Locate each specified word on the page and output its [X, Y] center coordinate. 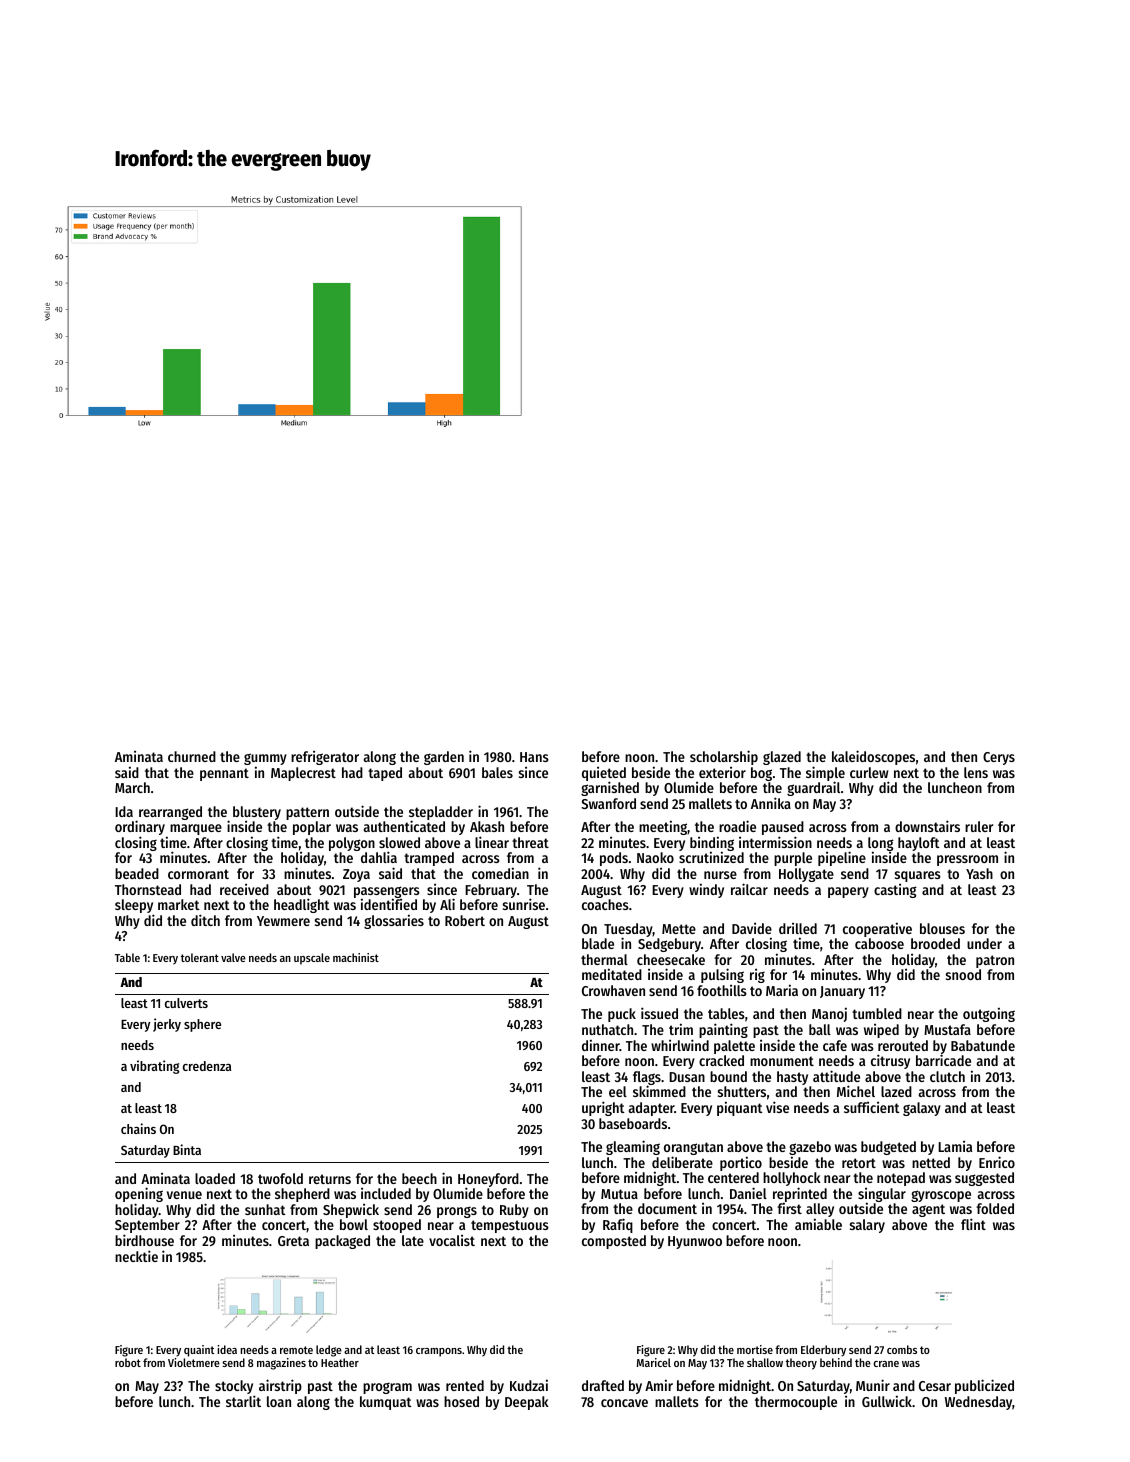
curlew [869, 772]
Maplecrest [303, 774]
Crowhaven [613, 990]
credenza [207, 1066]
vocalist [452, 1240]
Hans [534, 757]
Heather [340, 1362]
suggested [984, 1179]
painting [723, 1030]
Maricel [654, 1362]
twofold [280, 1178]
